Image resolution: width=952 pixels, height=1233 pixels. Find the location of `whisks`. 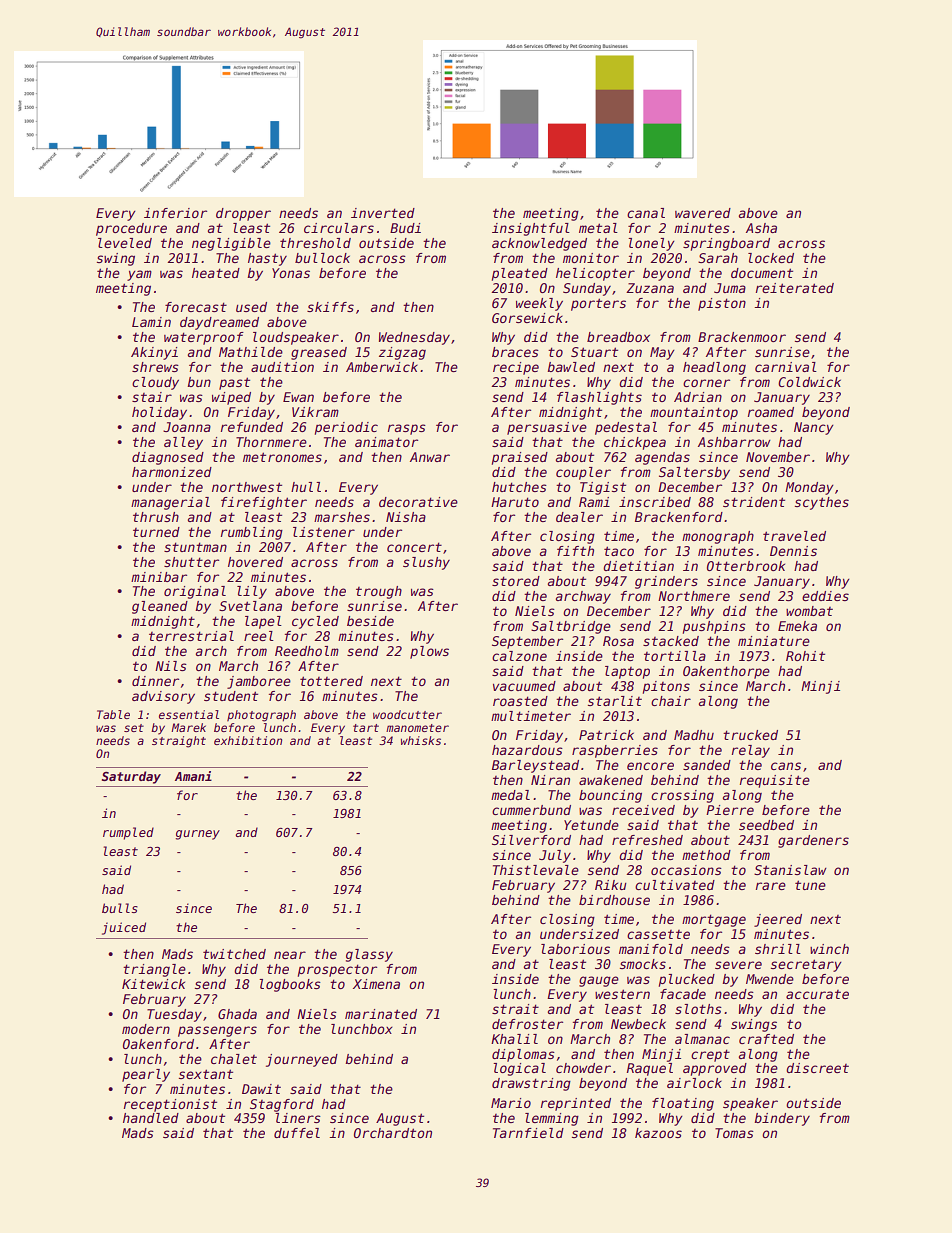

whisks is located at coordinates (421, 740).
